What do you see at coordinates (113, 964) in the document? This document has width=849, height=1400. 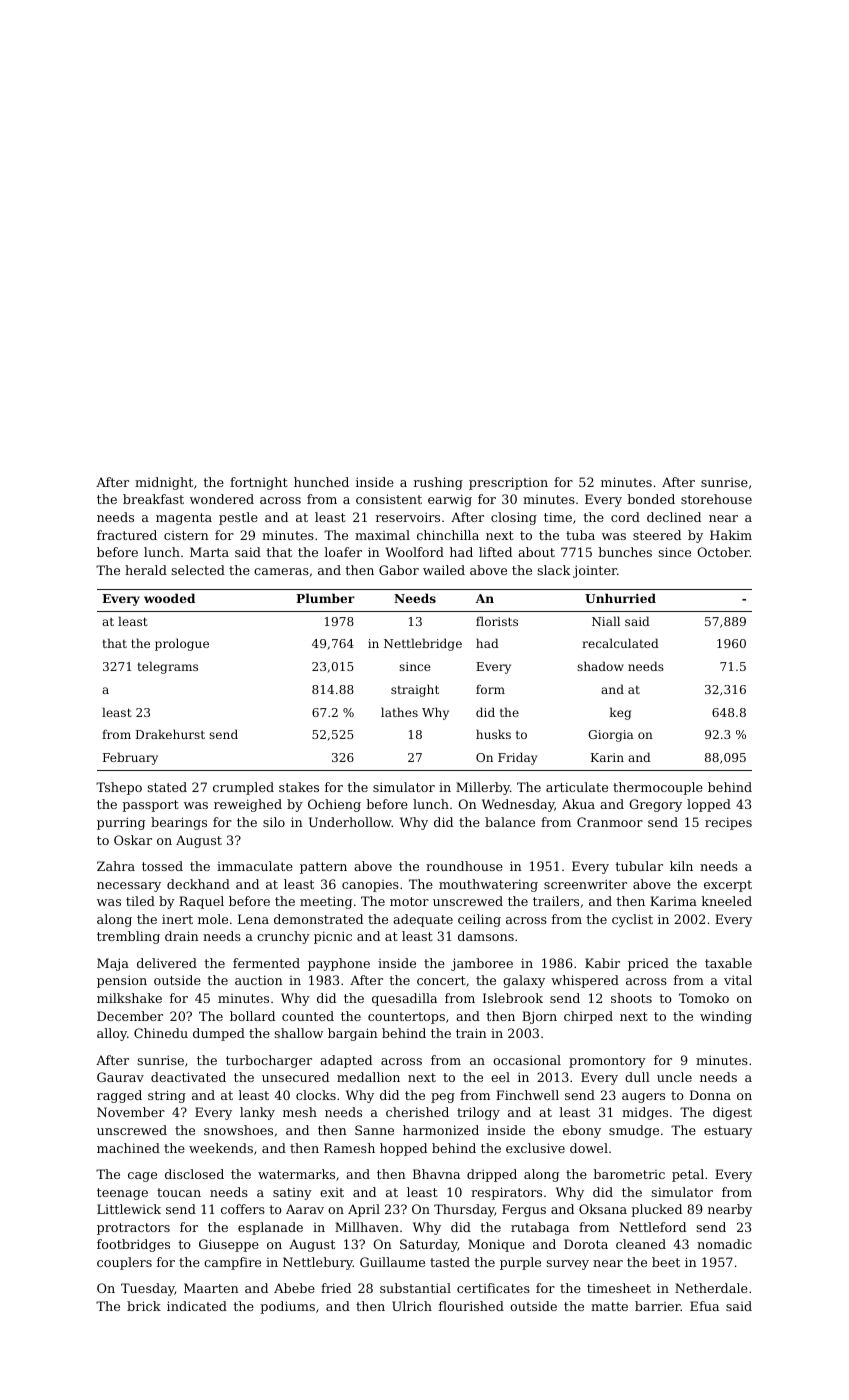 I see `Maja` at bounding box center [113, 964].
